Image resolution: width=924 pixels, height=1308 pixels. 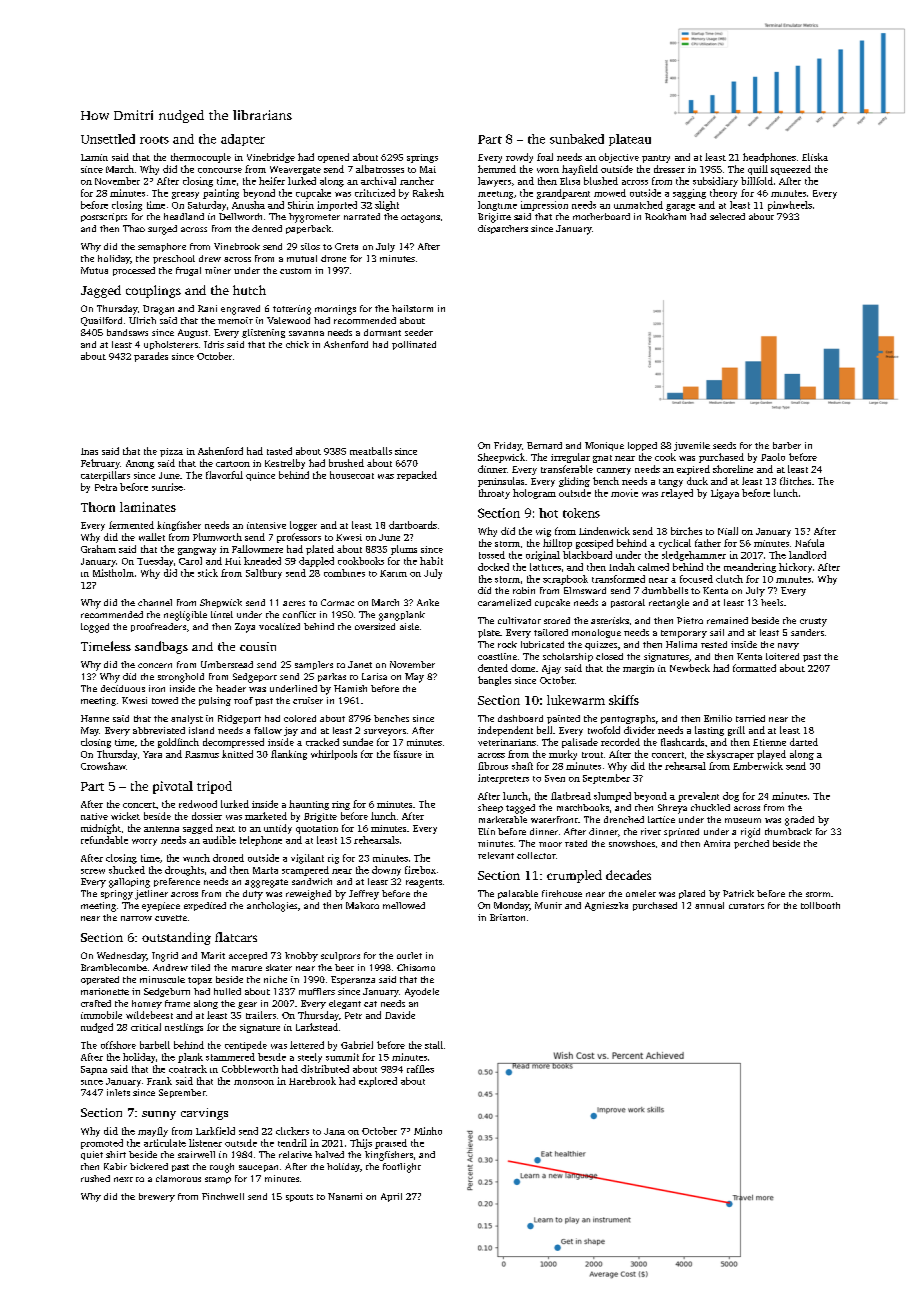 I want to click on crafted, so click(x=96, y=1003).
